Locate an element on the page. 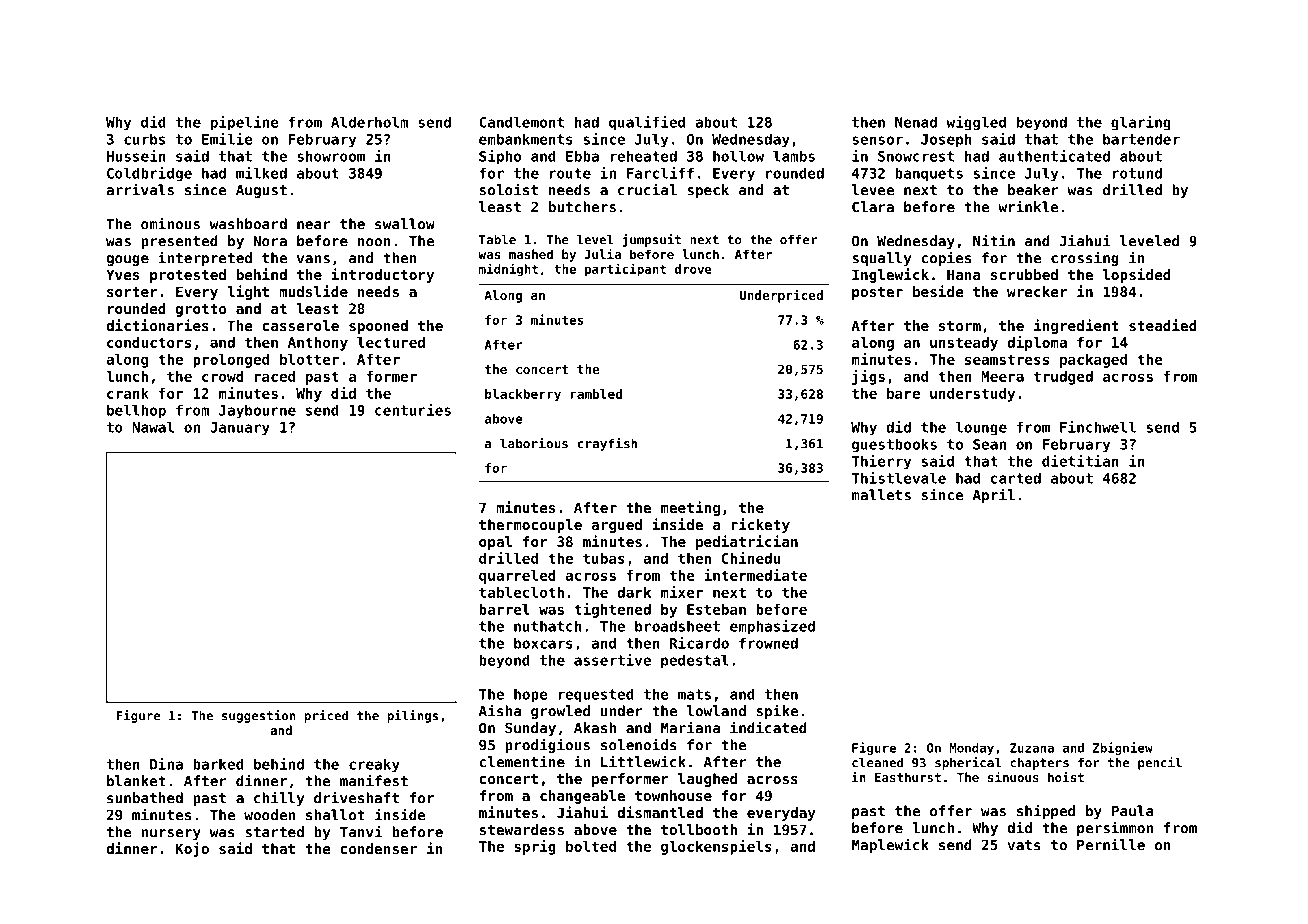 The width and height of the page is (1308, 924). milked is located at coordinates (261, 173).
